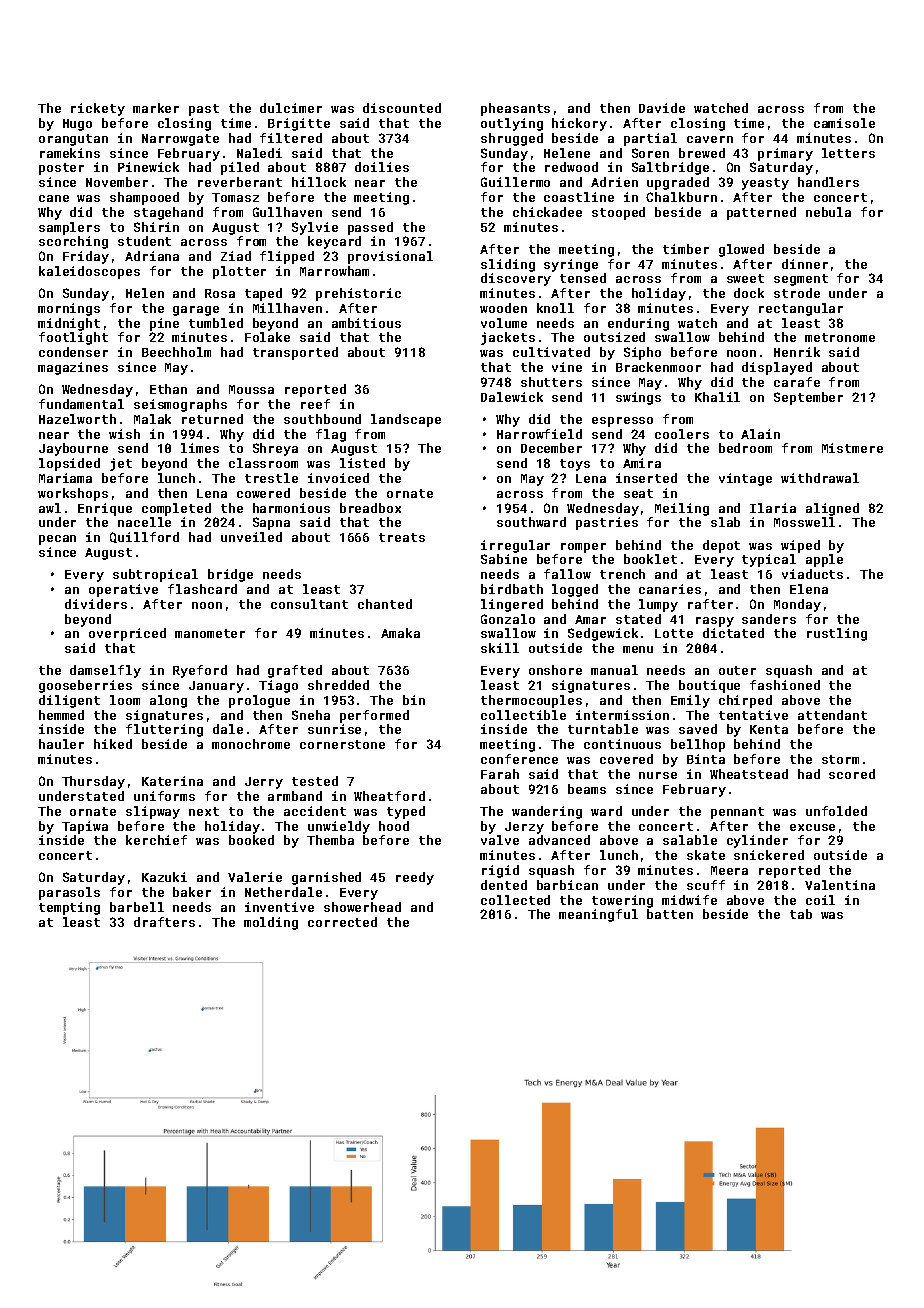  I want to click on awl, so click(50, 508).
